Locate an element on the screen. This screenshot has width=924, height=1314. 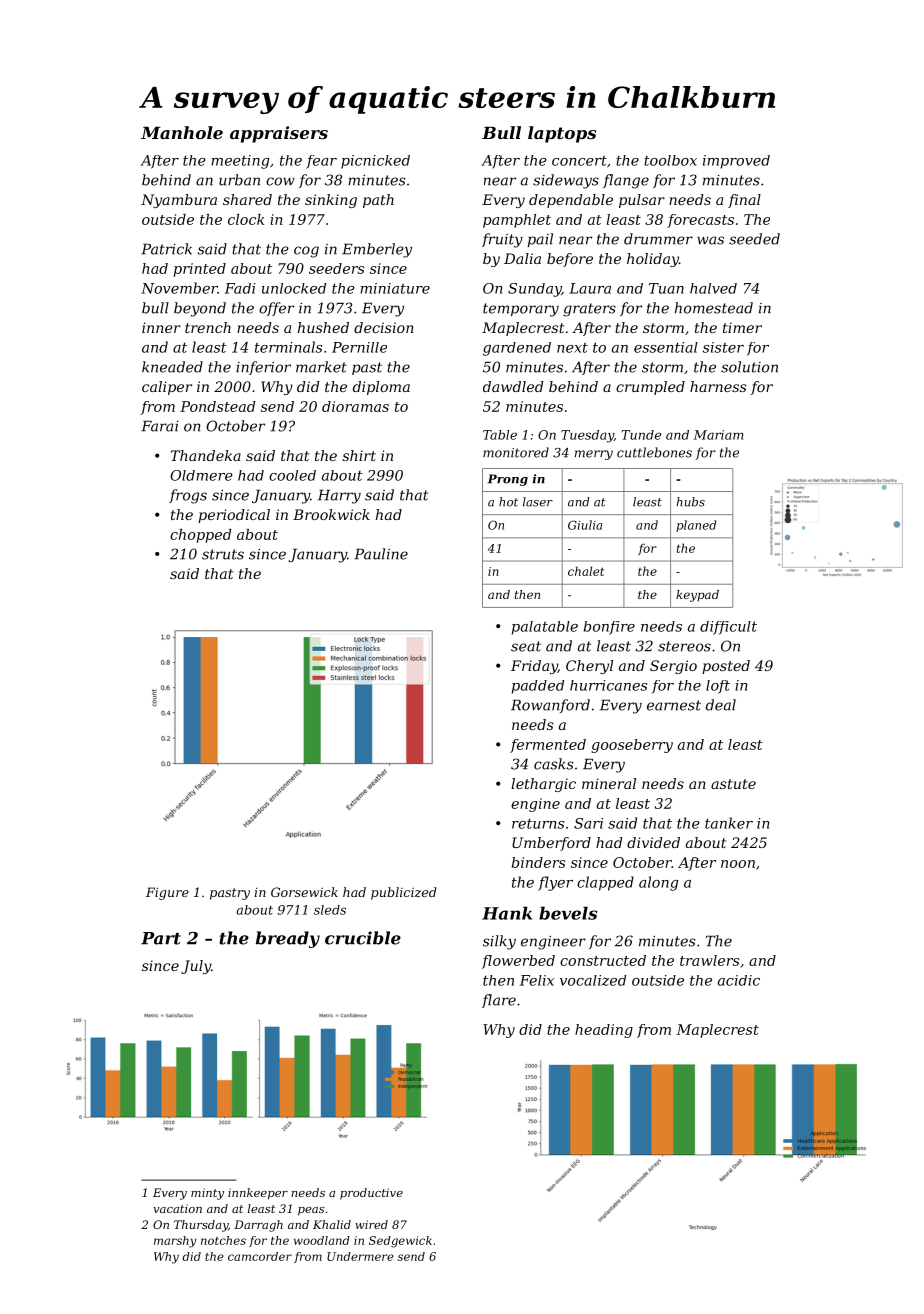
pulsar is located at coordinates (642, 201).
